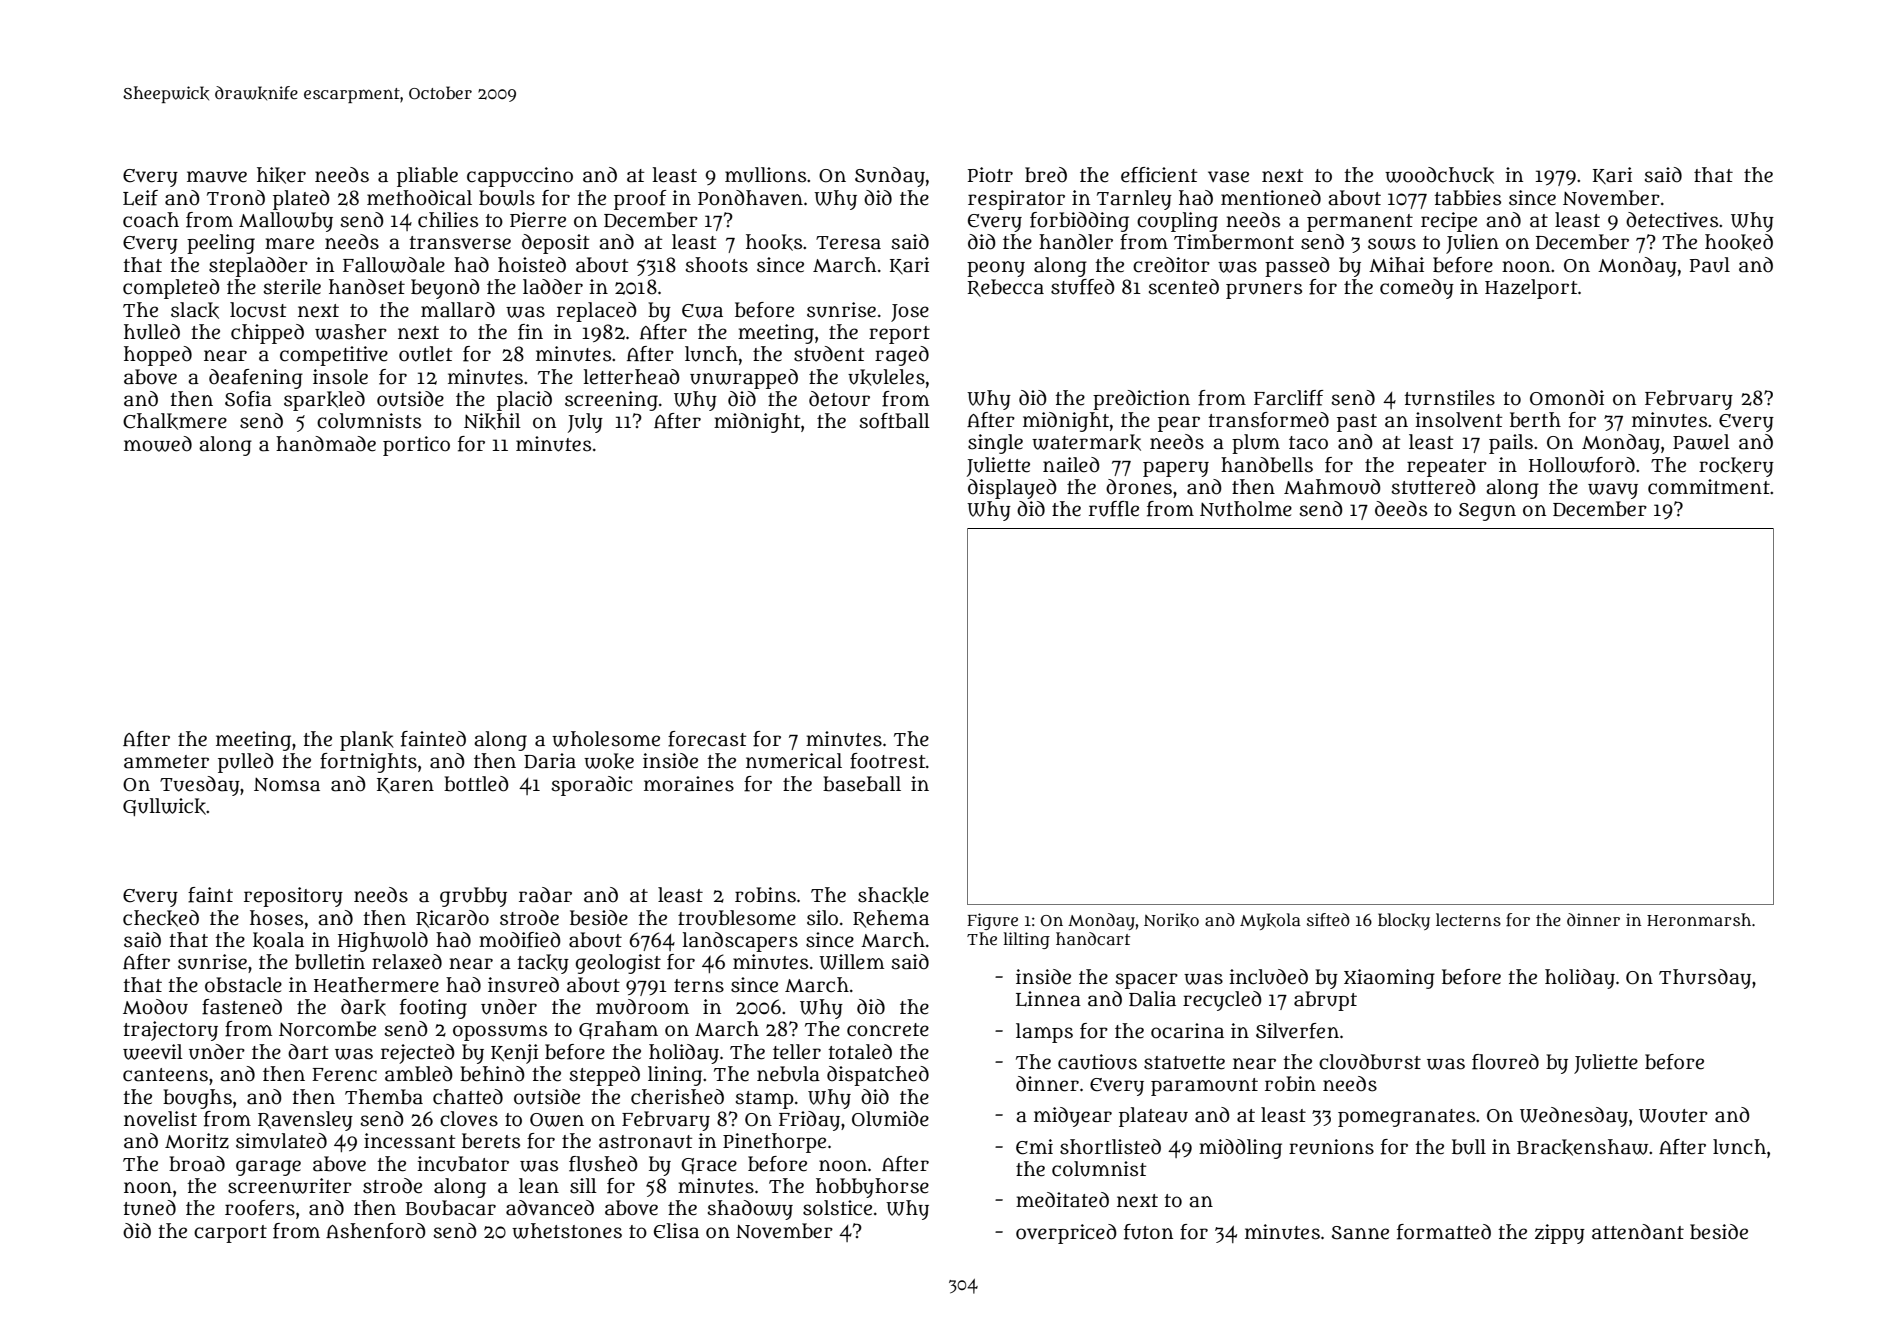  What do you see at coordinates (1439, 175) in the document?
I see `woodchuck` at bounding box center [1439, 175].
